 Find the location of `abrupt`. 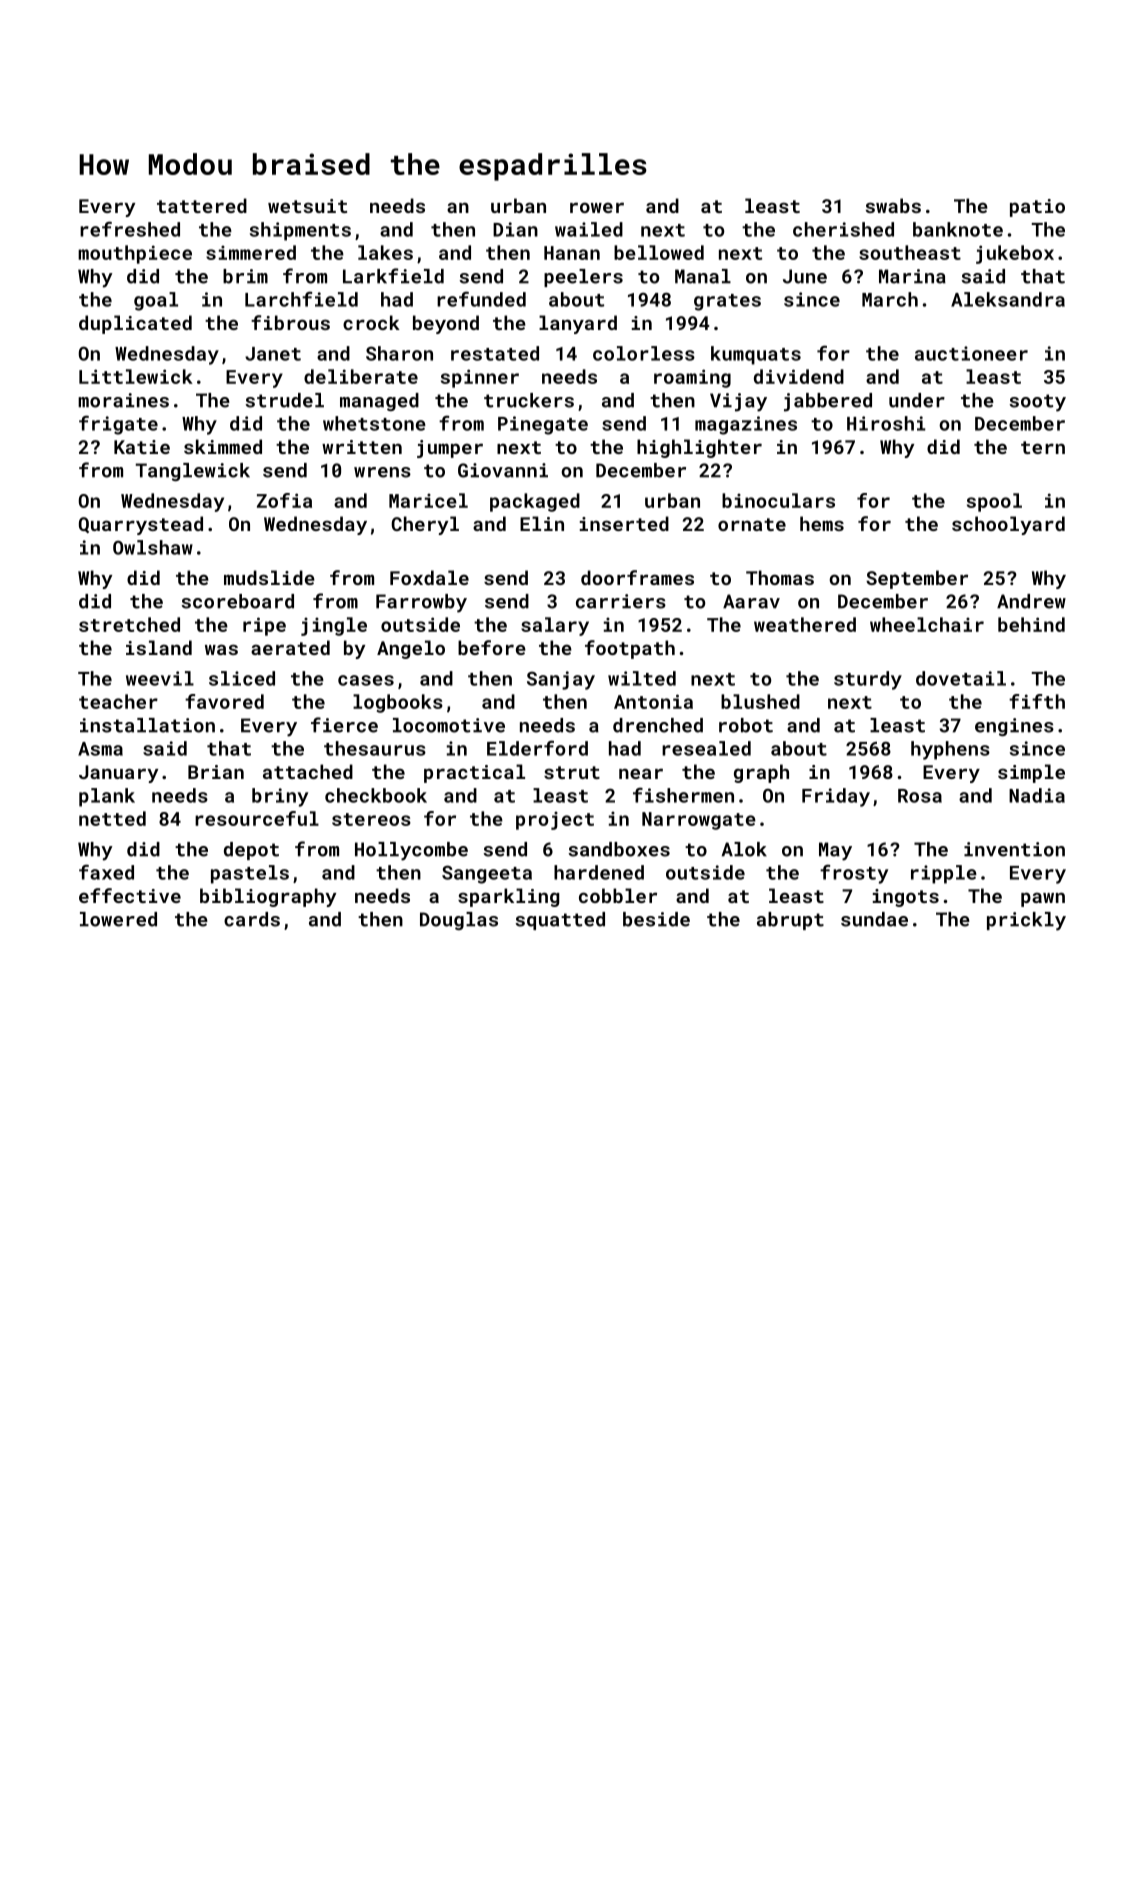

abrupt is located at coordinates (790, 921).
